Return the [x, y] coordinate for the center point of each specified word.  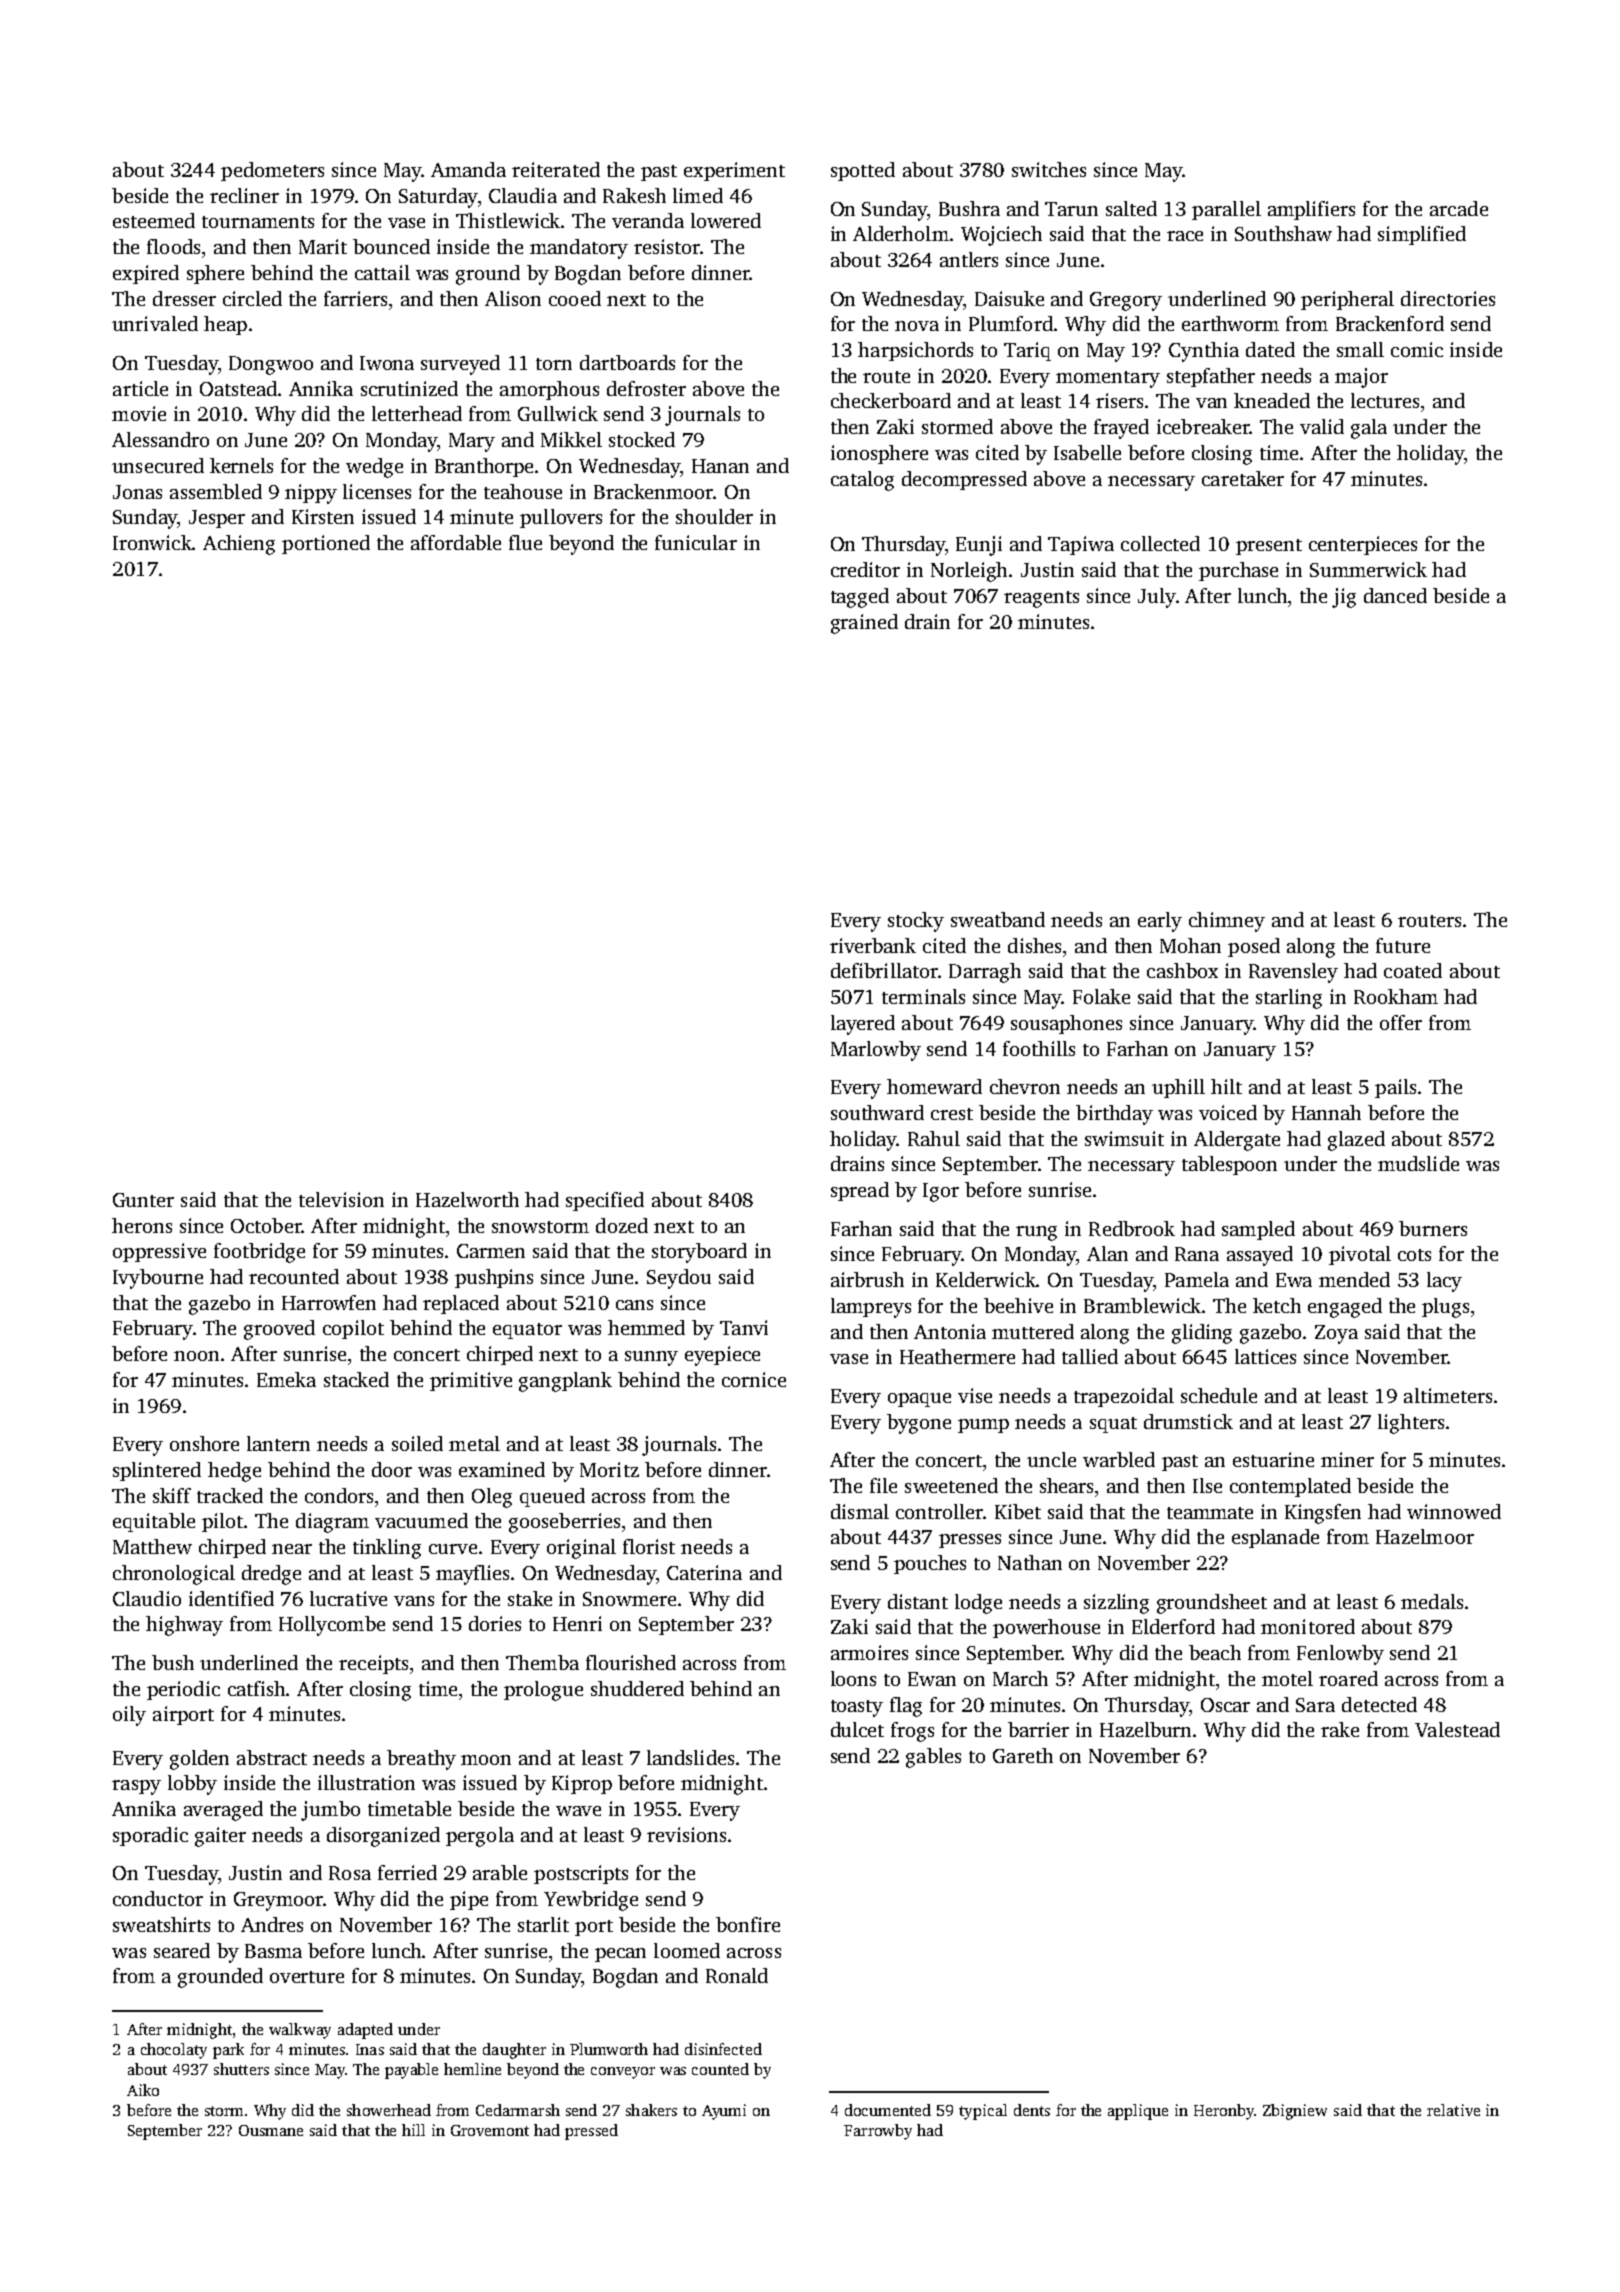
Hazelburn [1145, 1729]
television [341, 1199]
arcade [1459, 208]
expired [146, 274]
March [1020, 1678]
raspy [136, 1787]
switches [1049, 169]
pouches [930, 1564]
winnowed [1454, 1511]
